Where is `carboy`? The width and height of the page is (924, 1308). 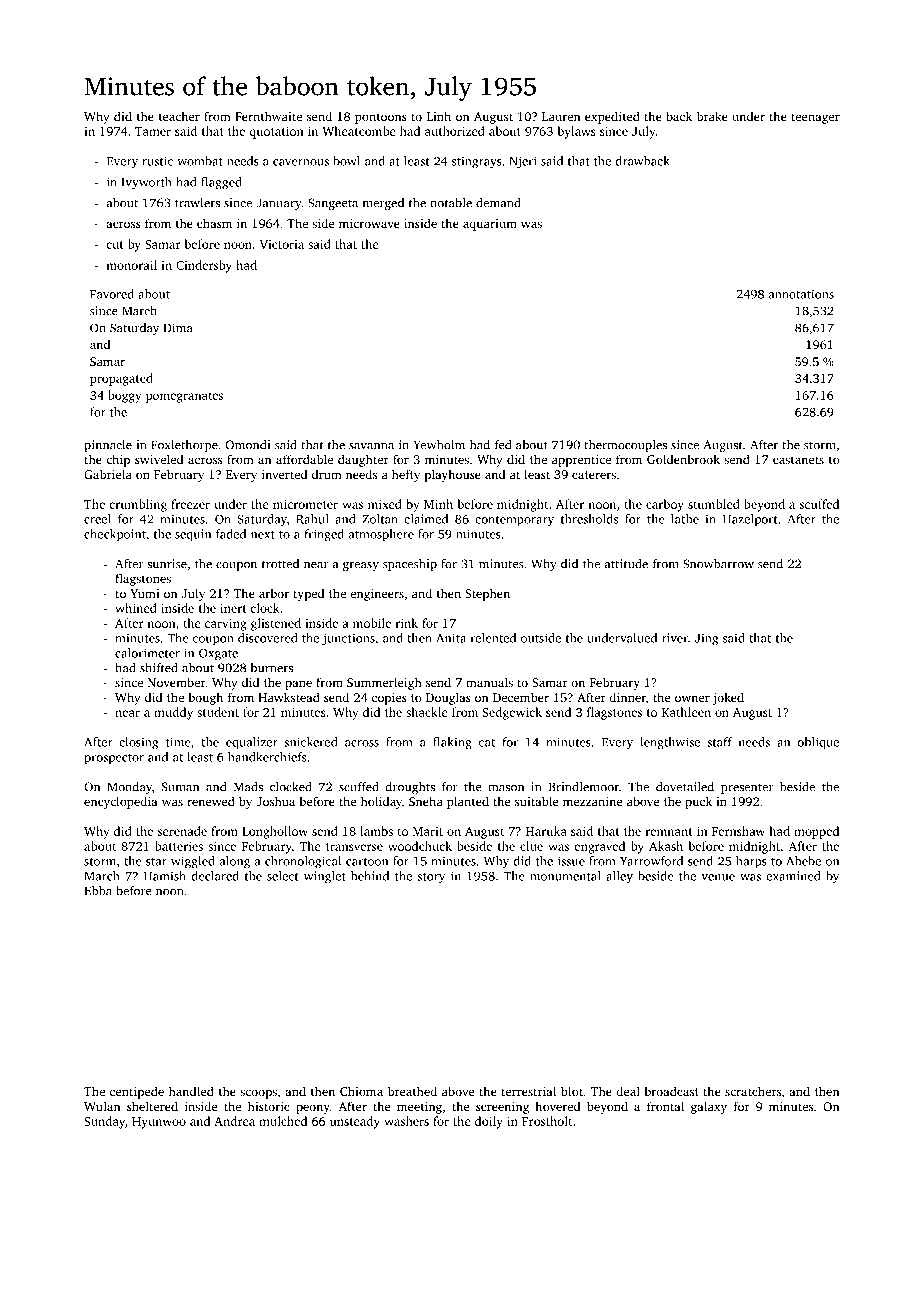 carboy is located at coordinates (665, 505).
